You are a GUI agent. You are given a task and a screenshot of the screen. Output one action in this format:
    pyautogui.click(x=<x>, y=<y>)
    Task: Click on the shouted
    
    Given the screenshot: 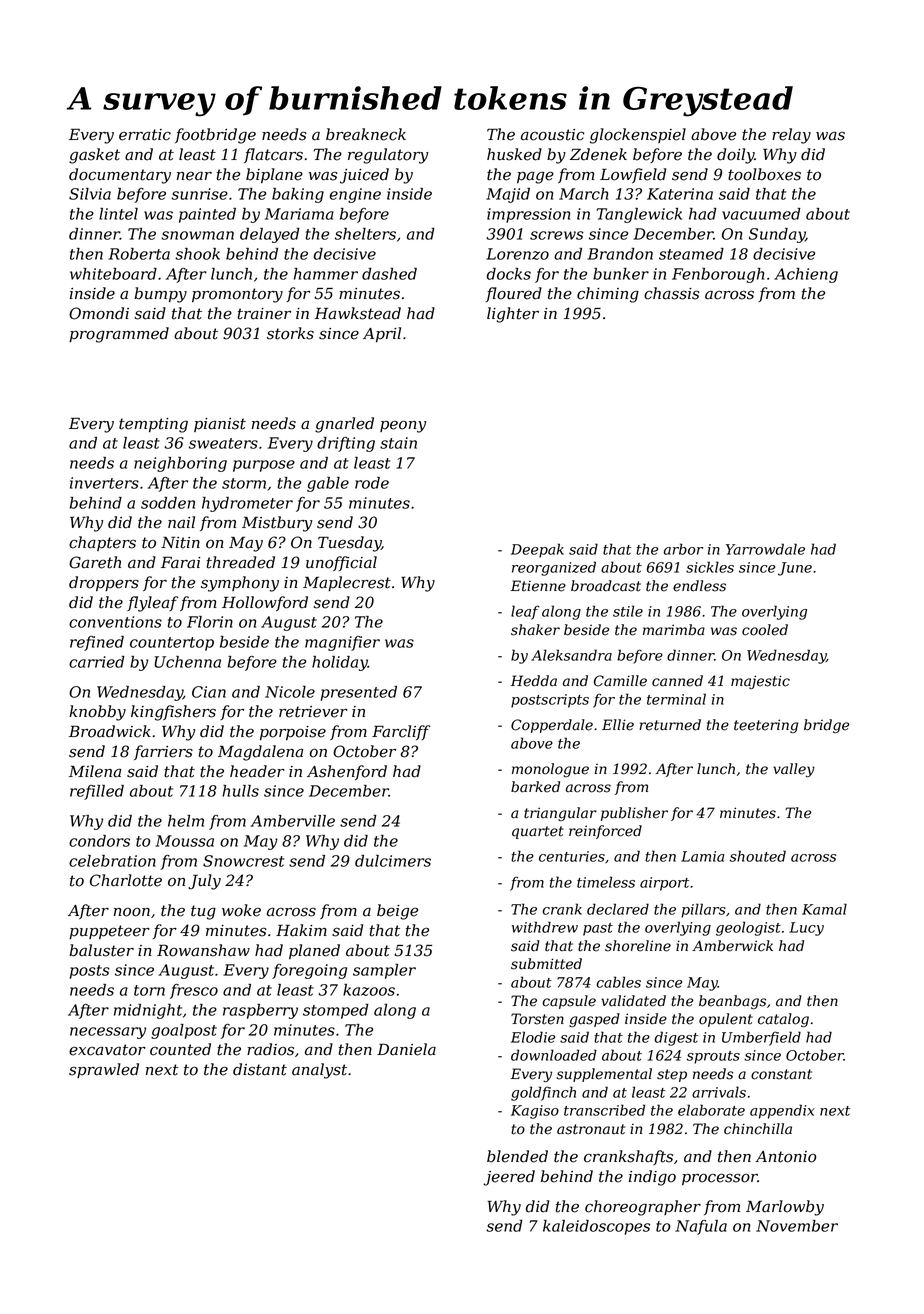 What is the action you would take?
    pyautogui.click(x=758, y=856)
